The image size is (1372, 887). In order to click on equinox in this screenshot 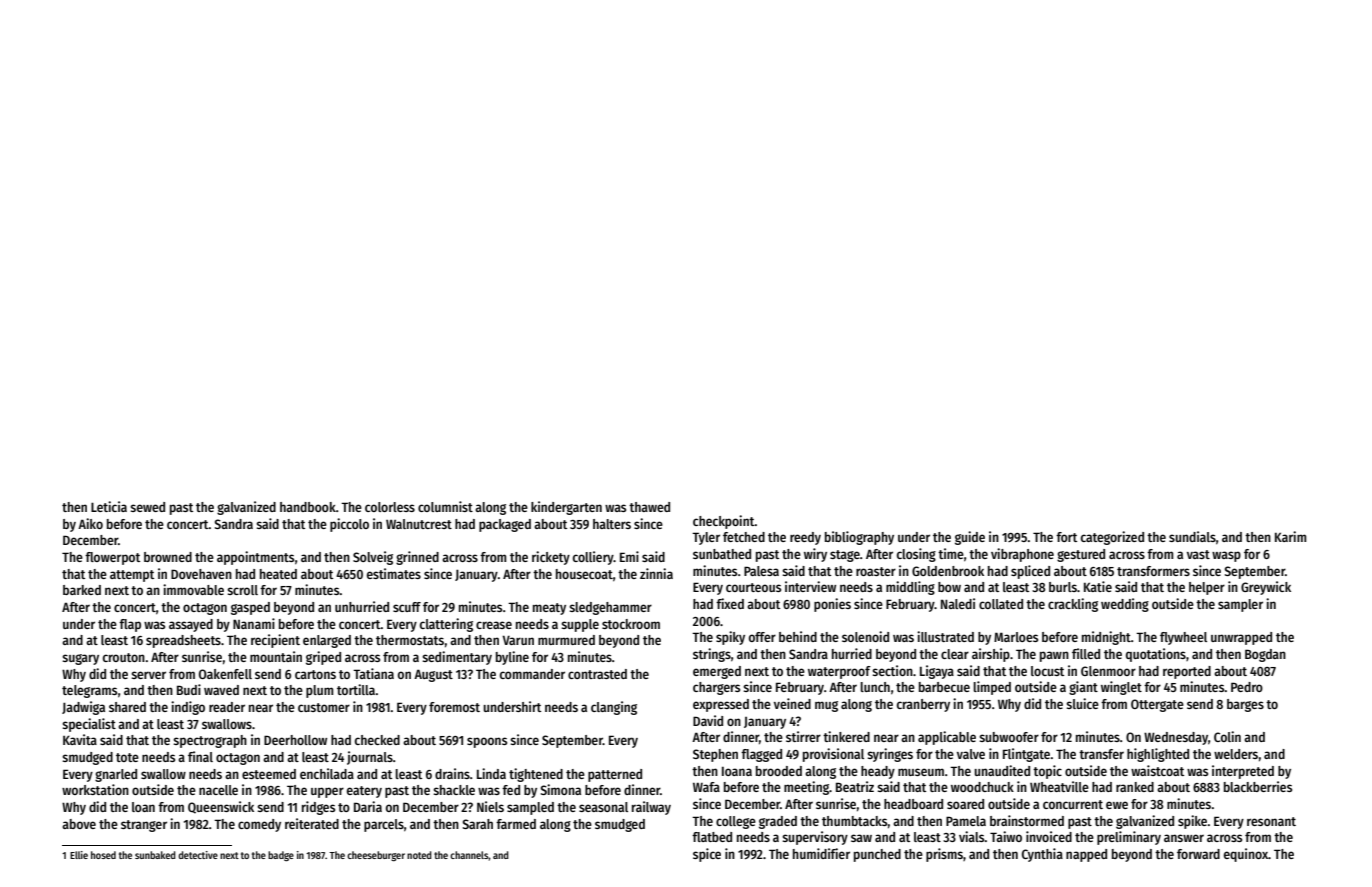, I will do `click(1246, 855)`.
